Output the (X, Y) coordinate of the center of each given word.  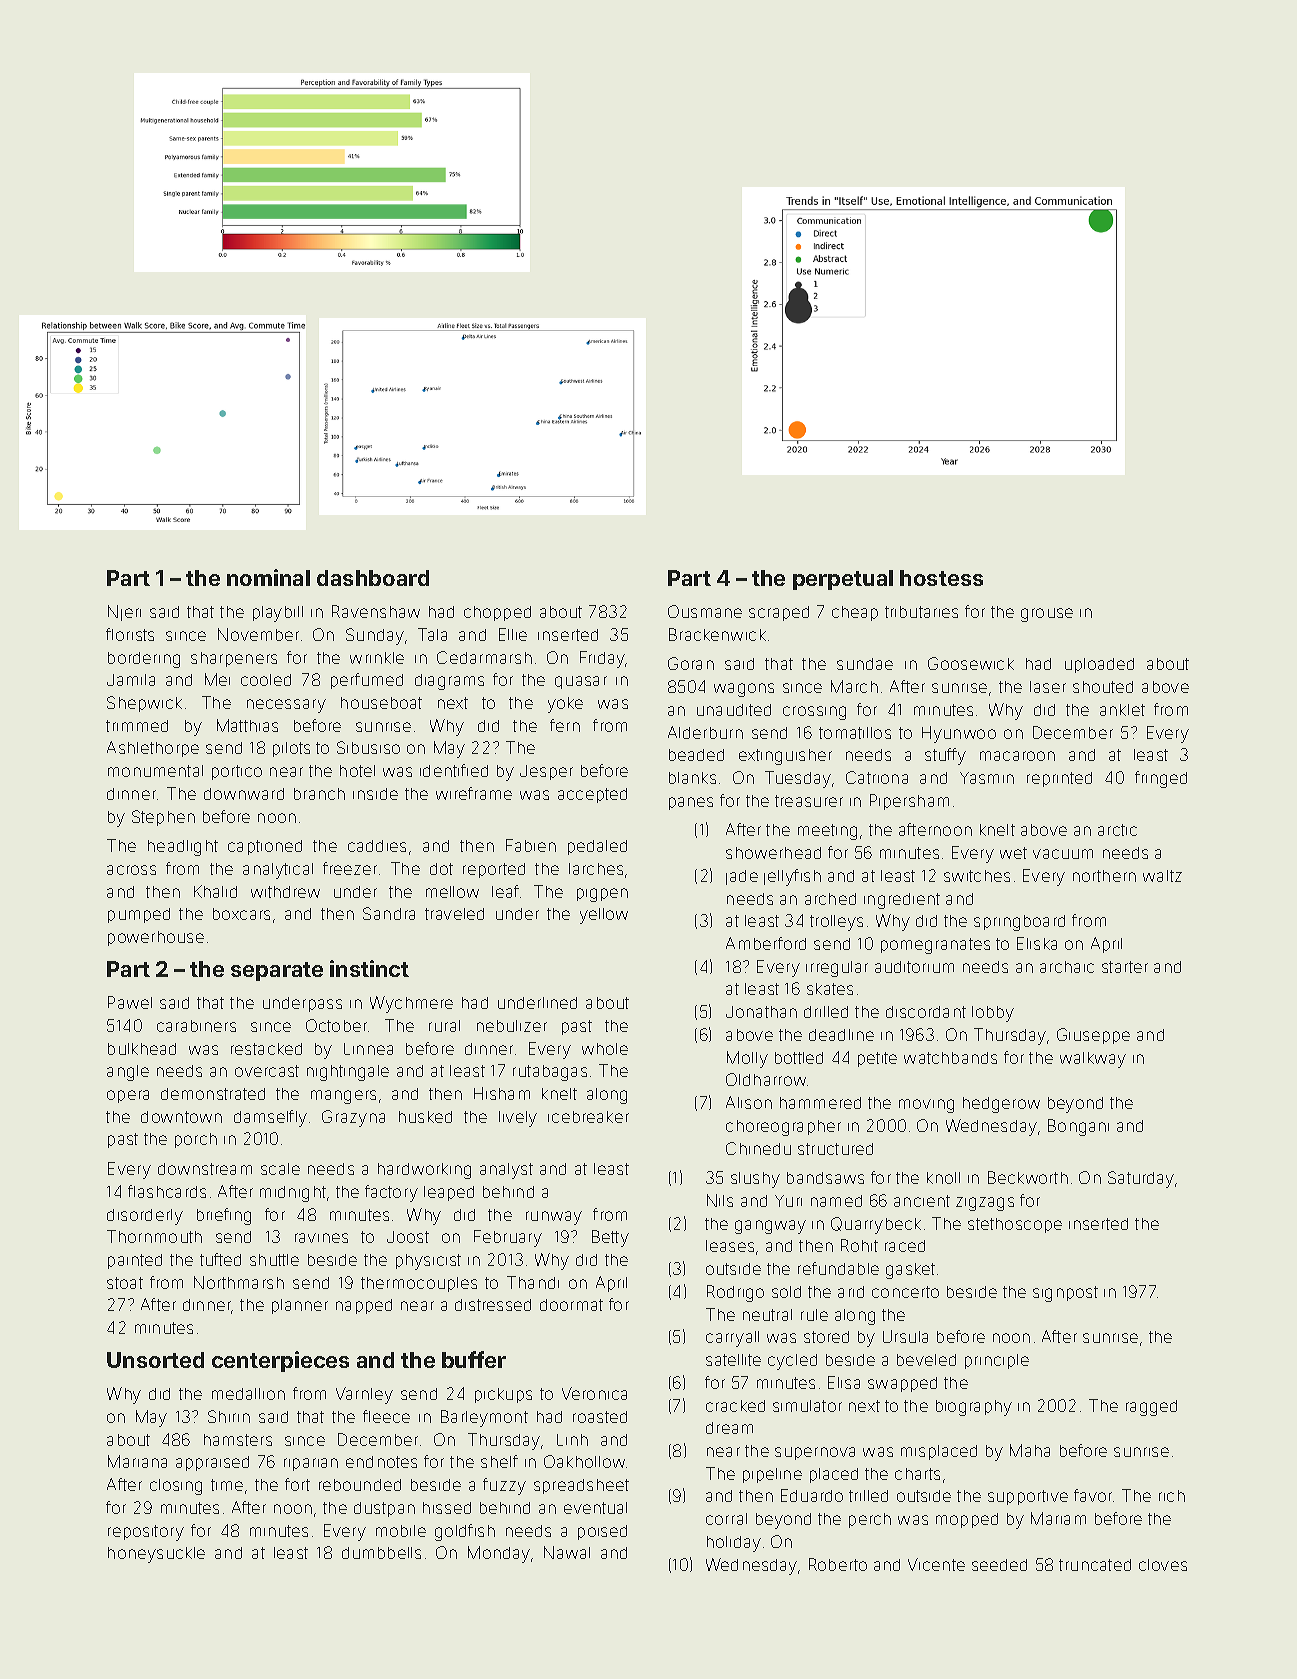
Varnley (364, 1395)
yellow (604, 916)
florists (130, 634)
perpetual (843, 580)
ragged (1151, 1408)
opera (128, 1096)
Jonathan (761, 1012)
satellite (733, 1360)
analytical (278, 871)
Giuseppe (1093, 1036)
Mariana (137, 1461)
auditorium (914, 967)
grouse (1047, 615)
